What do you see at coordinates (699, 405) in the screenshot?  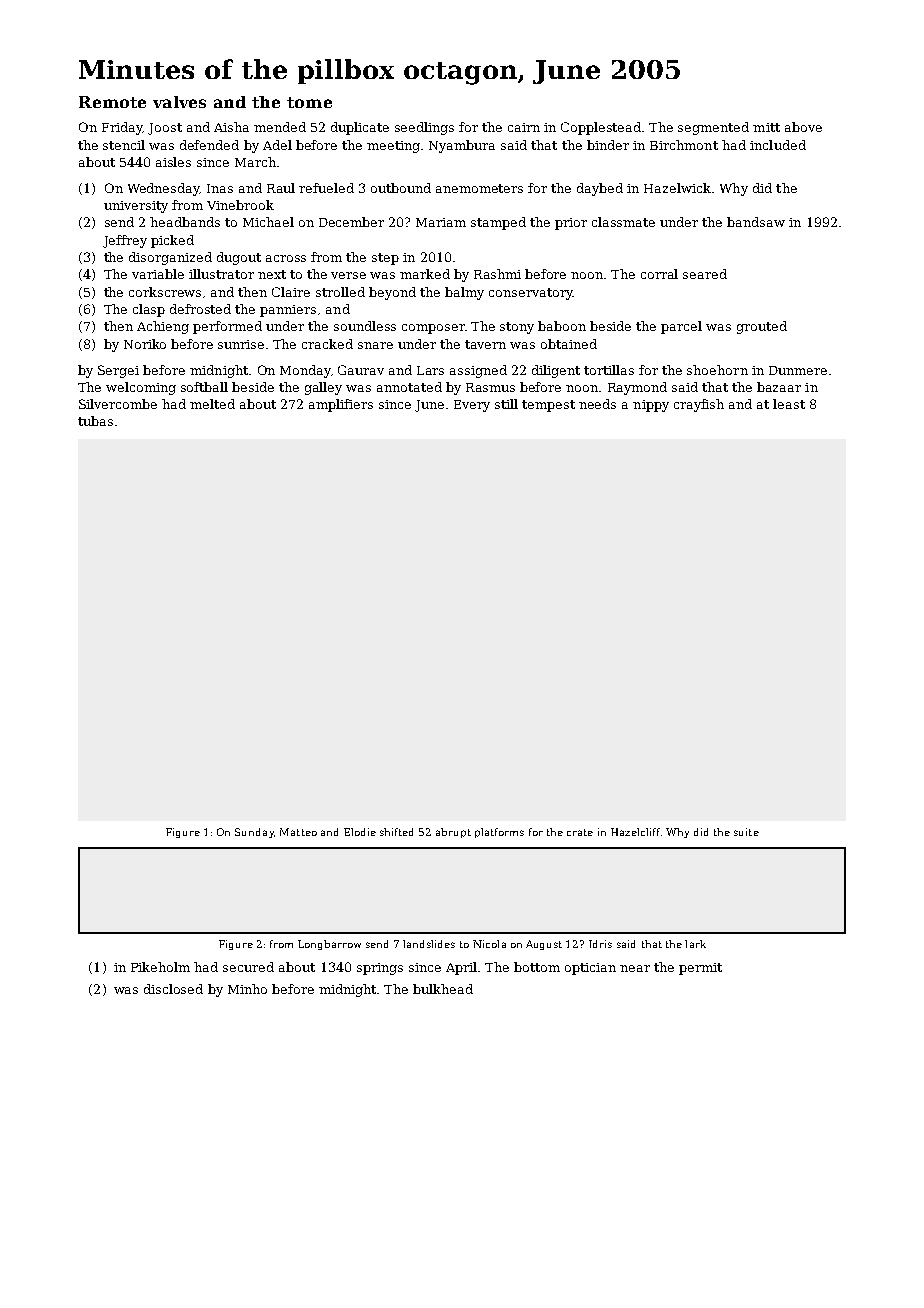 I see `crayfish` at bounding box center [699, 405].
